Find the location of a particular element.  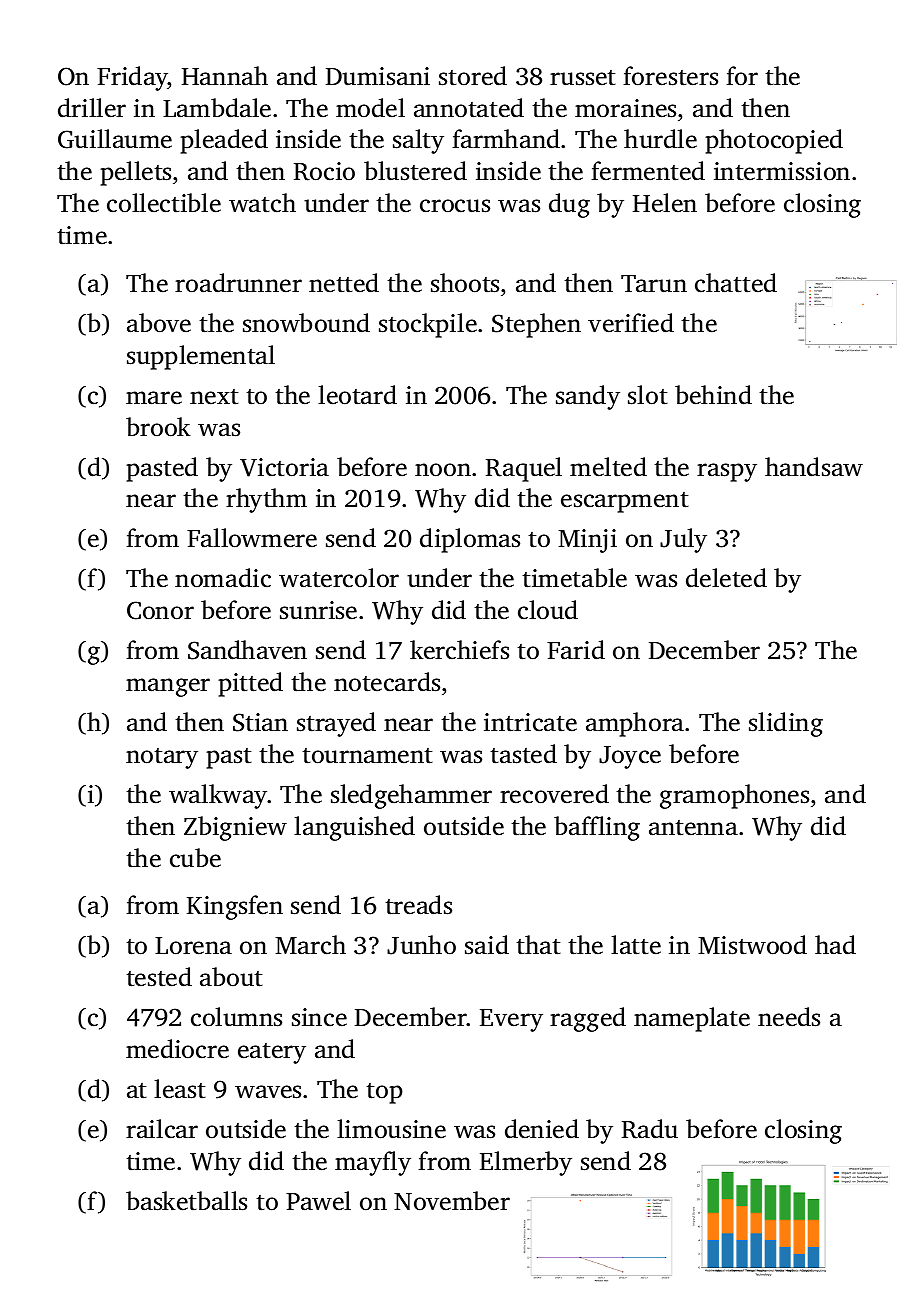

pleaded is located at coordinates (224, 141).
